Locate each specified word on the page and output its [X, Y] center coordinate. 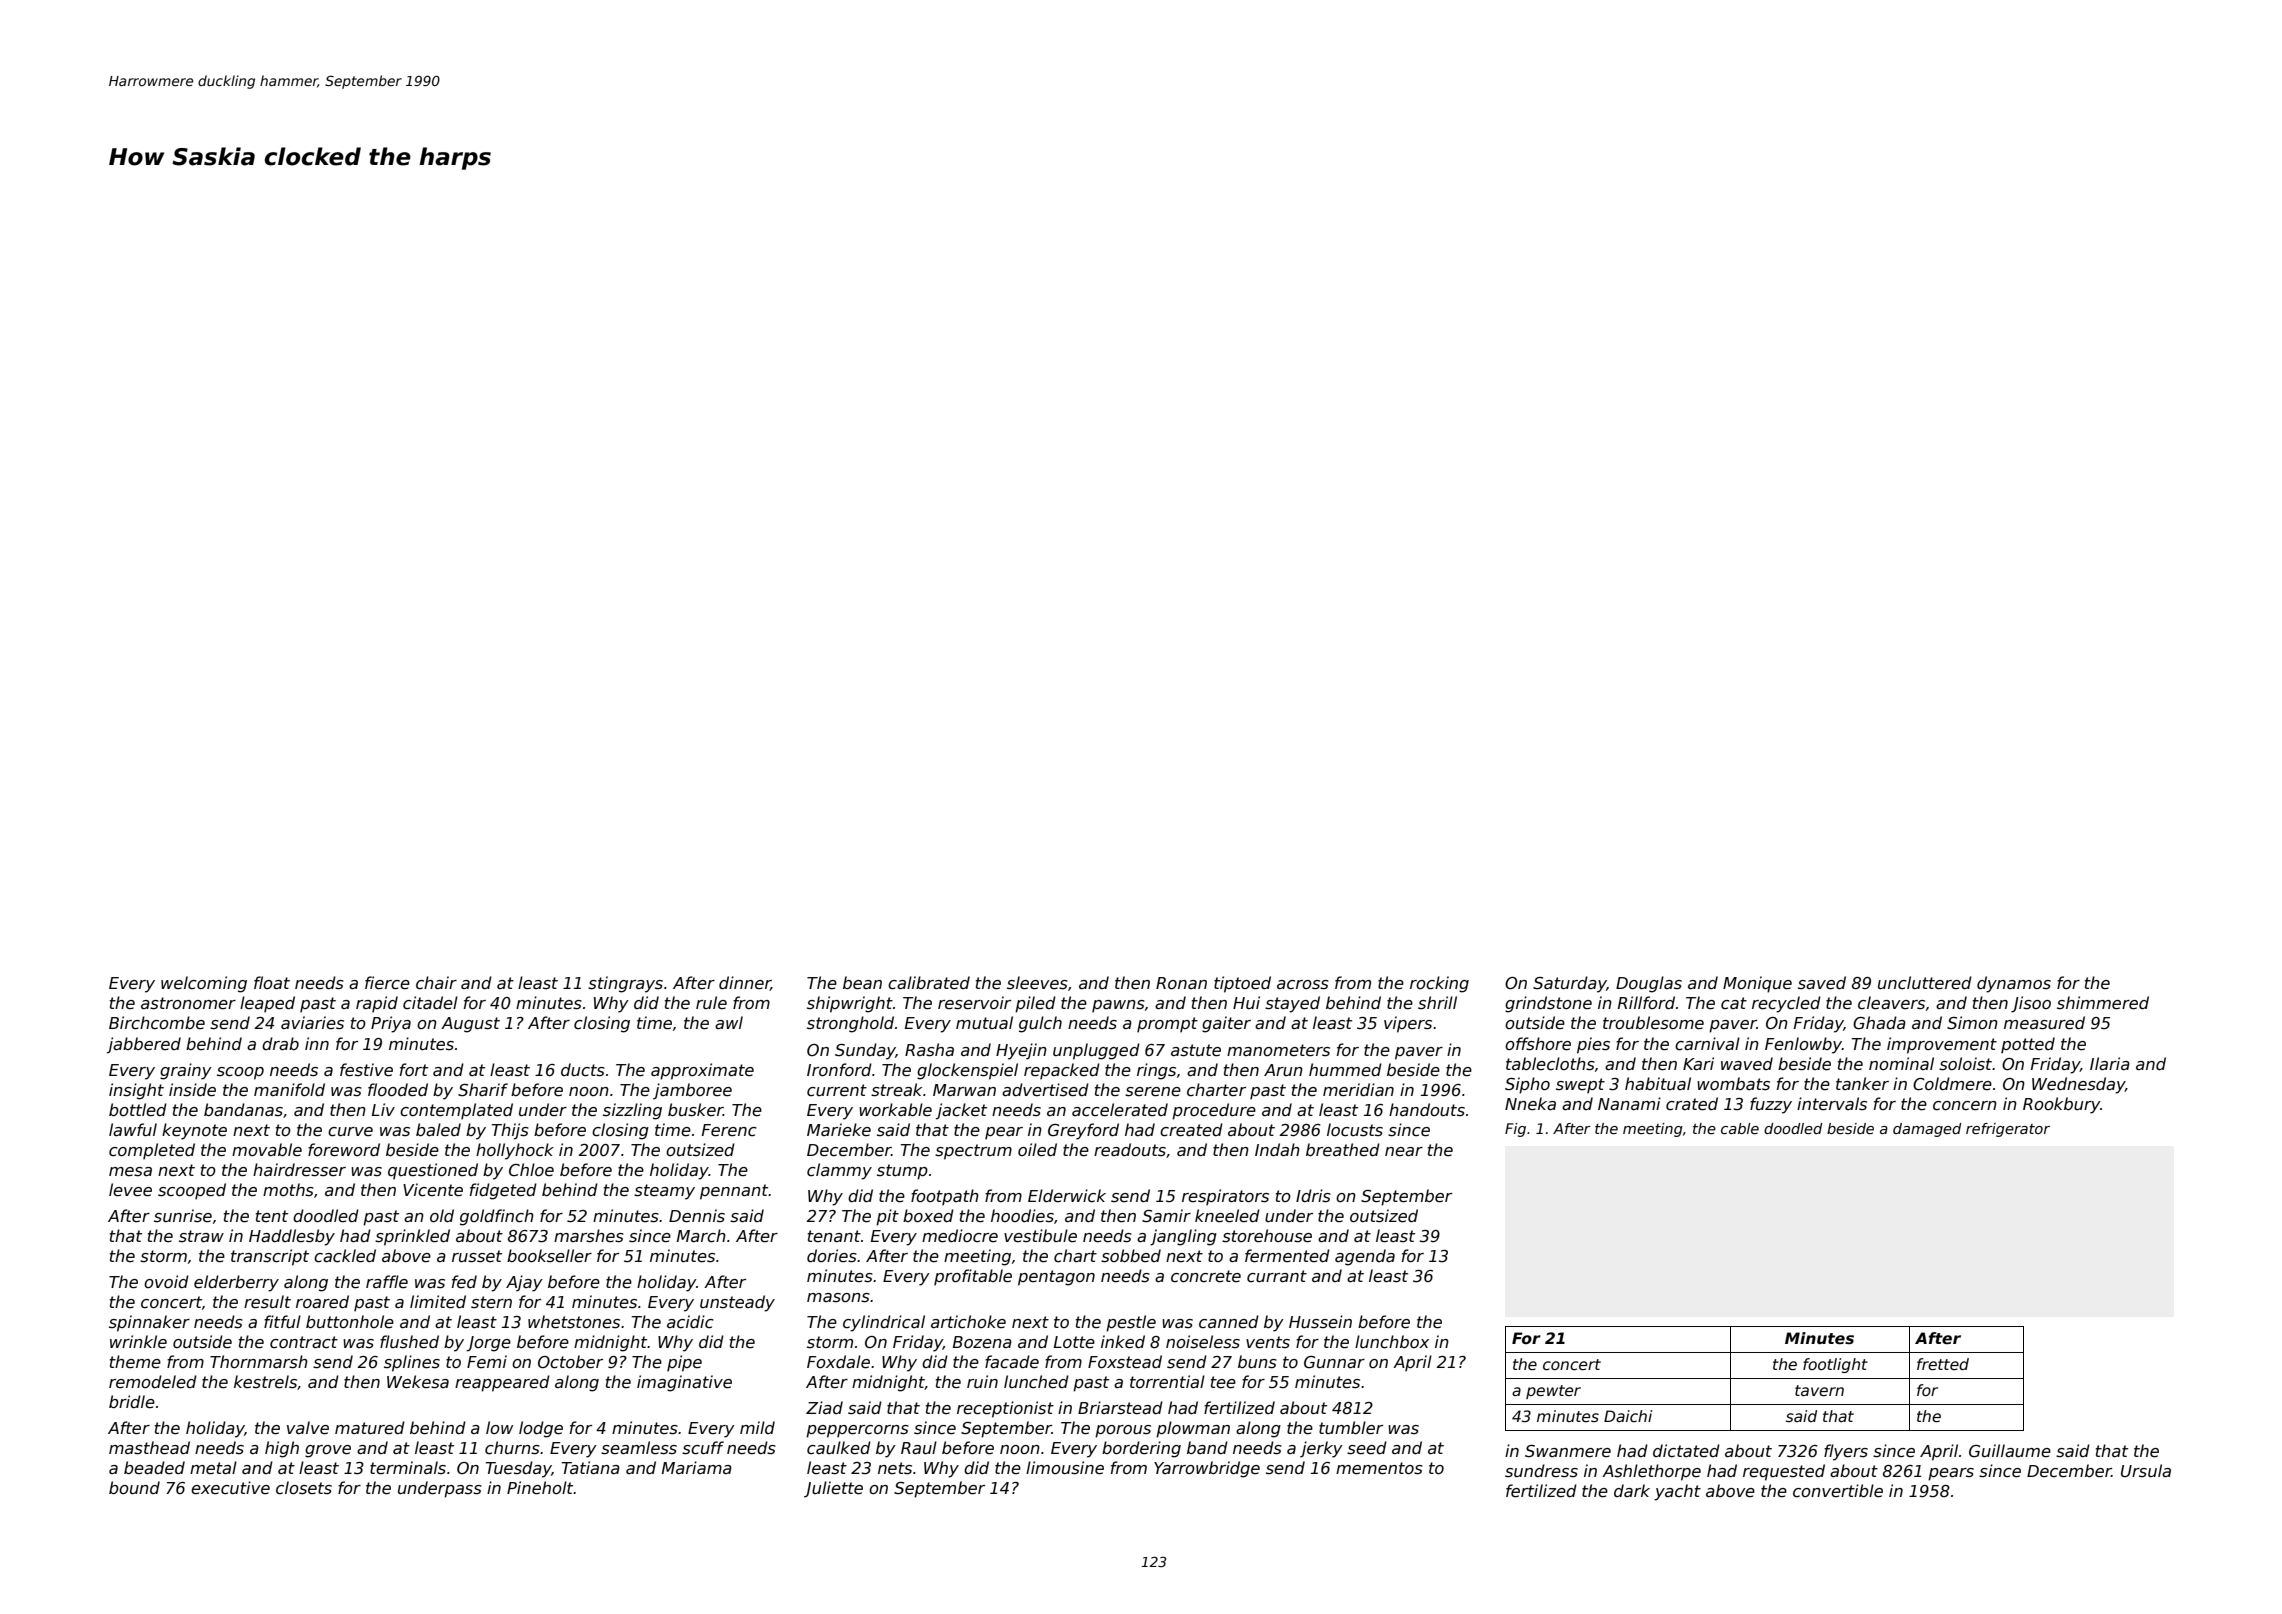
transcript [270, 1257]
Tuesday [519, 1469]
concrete [1206, 1276]
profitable [973, 1277]
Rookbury [2061, 1105]
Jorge [488, 1344]
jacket [961, 1111]
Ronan [1181, 983]
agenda [1365, 1257]
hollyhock [515, 1151]
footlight [1835, 1365]
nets [895, 1468]
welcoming [204, 984]
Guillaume [2010, 1451]
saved [1822, 983]
